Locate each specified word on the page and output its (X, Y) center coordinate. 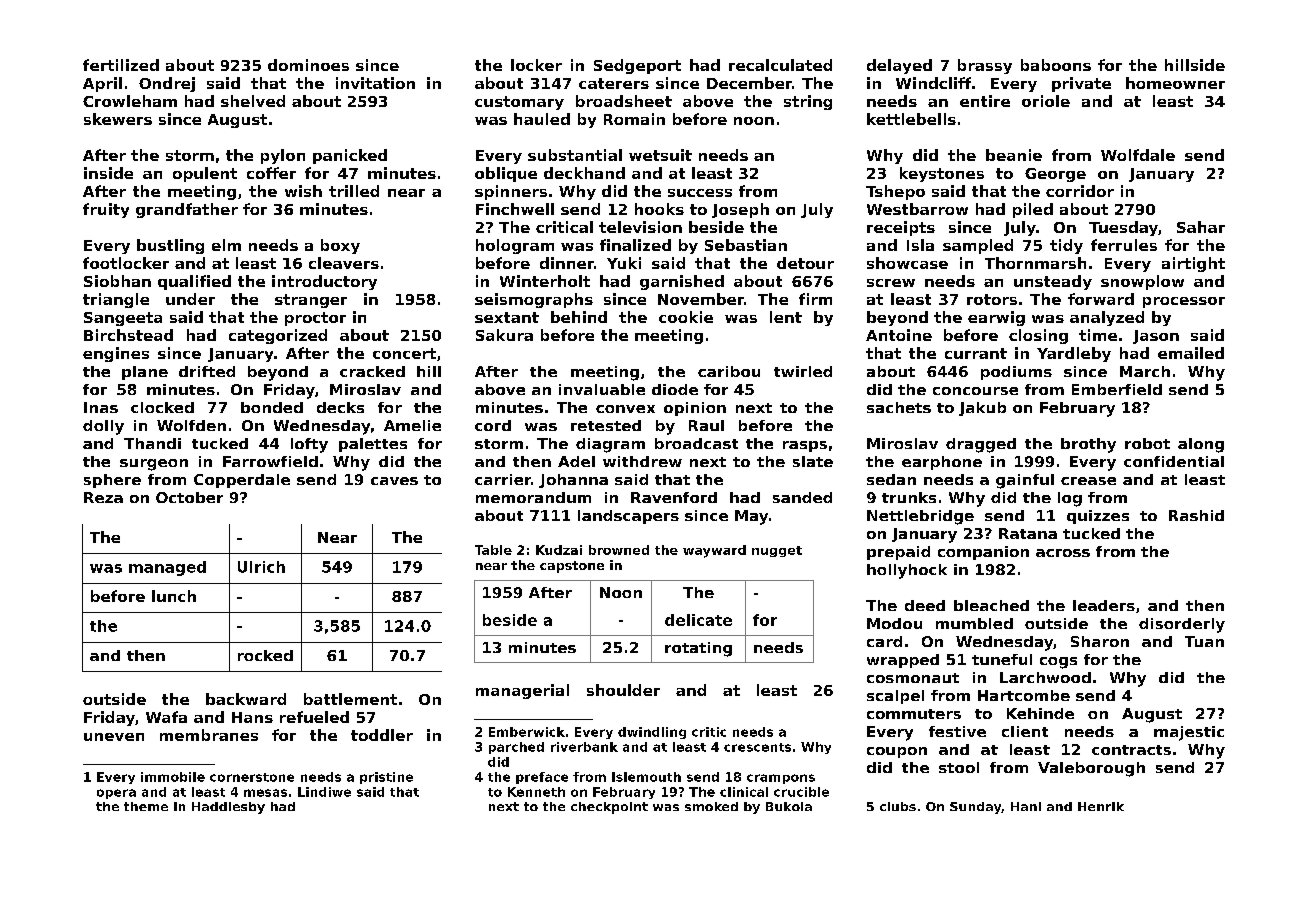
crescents (757, 747)
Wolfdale (1138, 155)
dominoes (308, 65)
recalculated (780, 65)
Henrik (1101, 806)
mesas (265, 793)
